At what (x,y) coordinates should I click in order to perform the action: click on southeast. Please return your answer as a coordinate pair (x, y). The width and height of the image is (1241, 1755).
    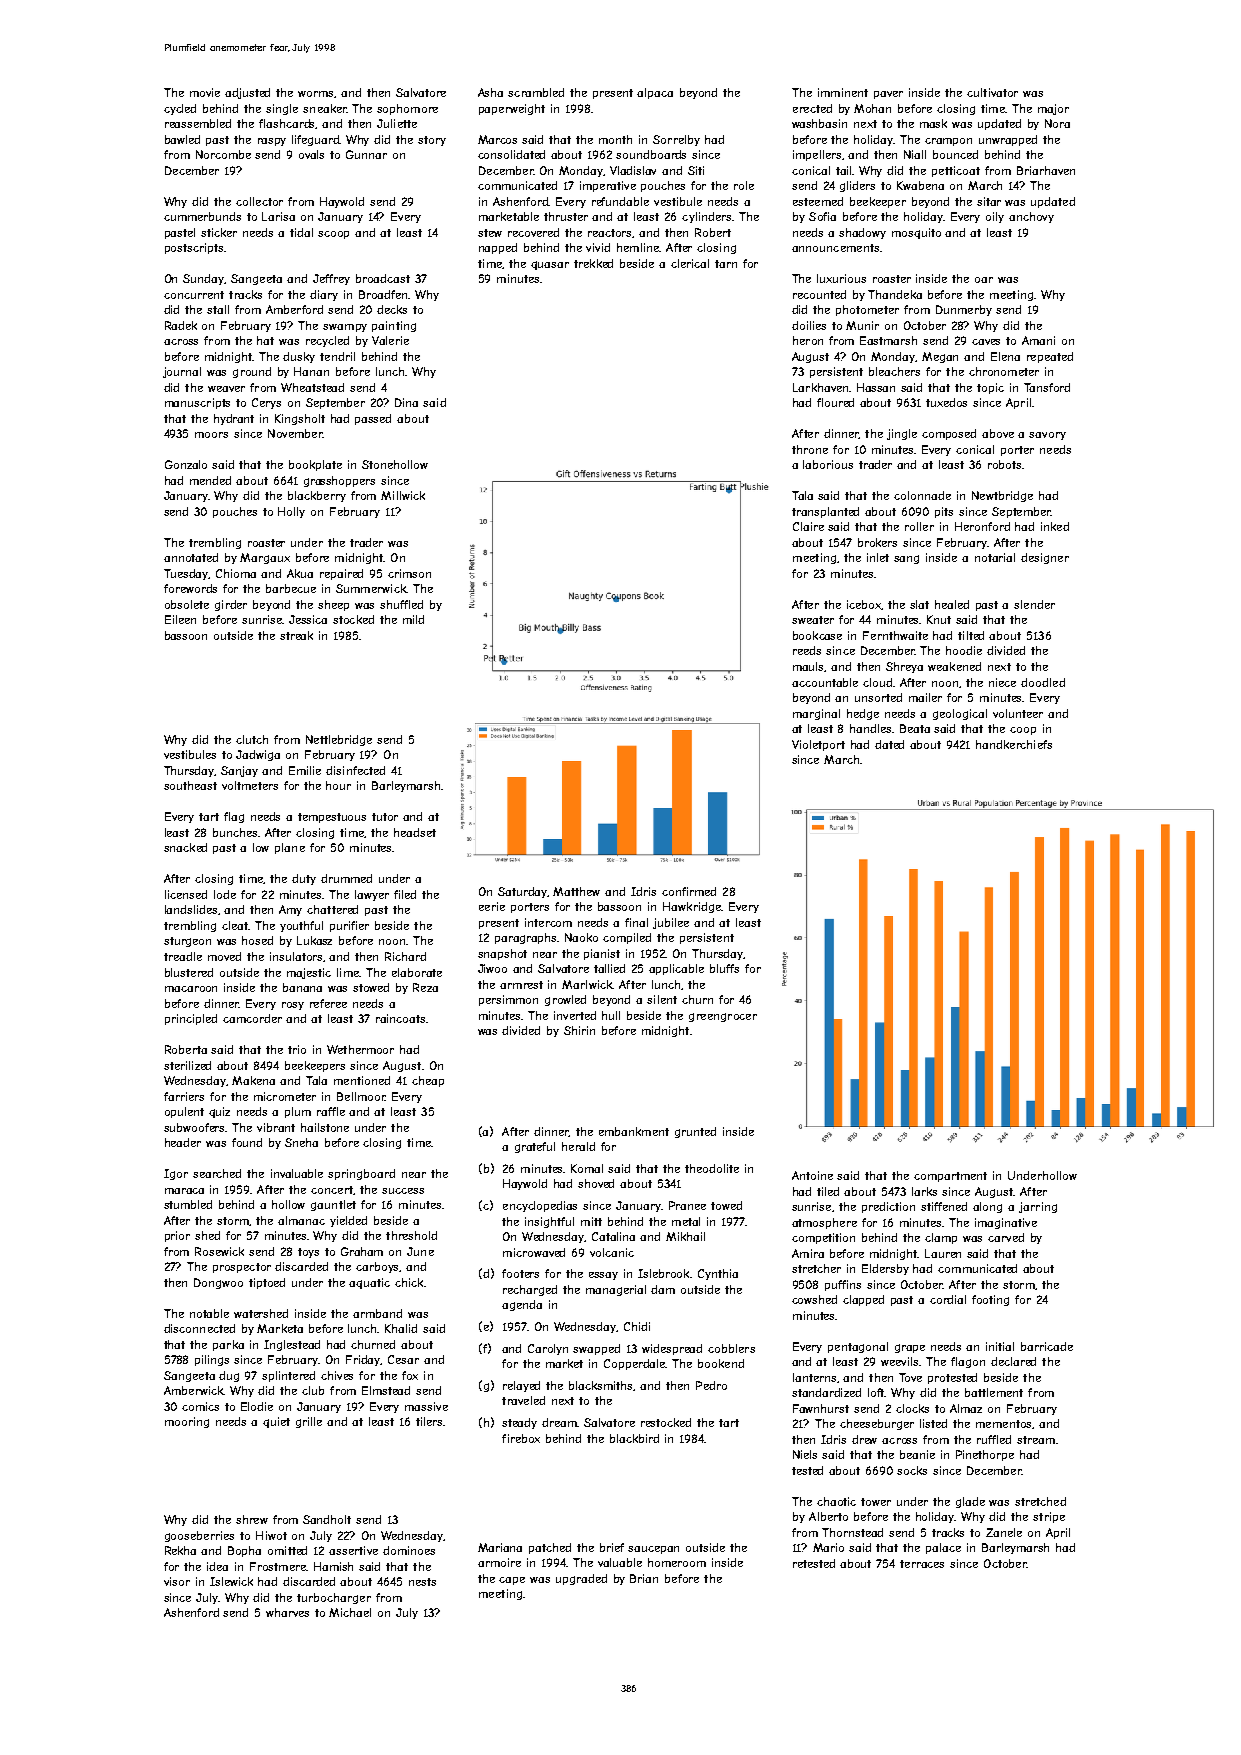
    Looking at the image, I should click on (190, 785).
